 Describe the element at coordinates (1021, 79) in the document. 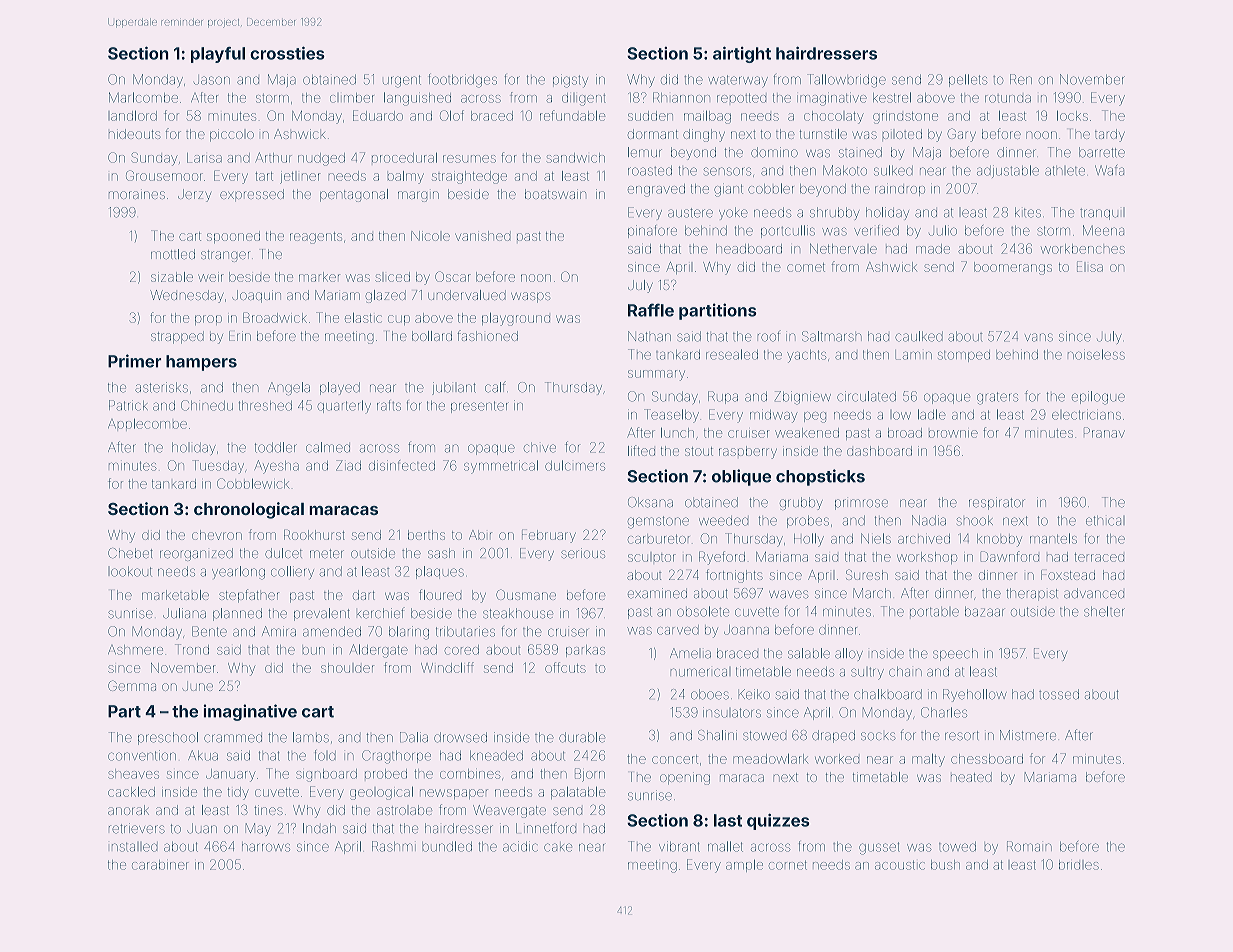

I see `Ren` at that location.
